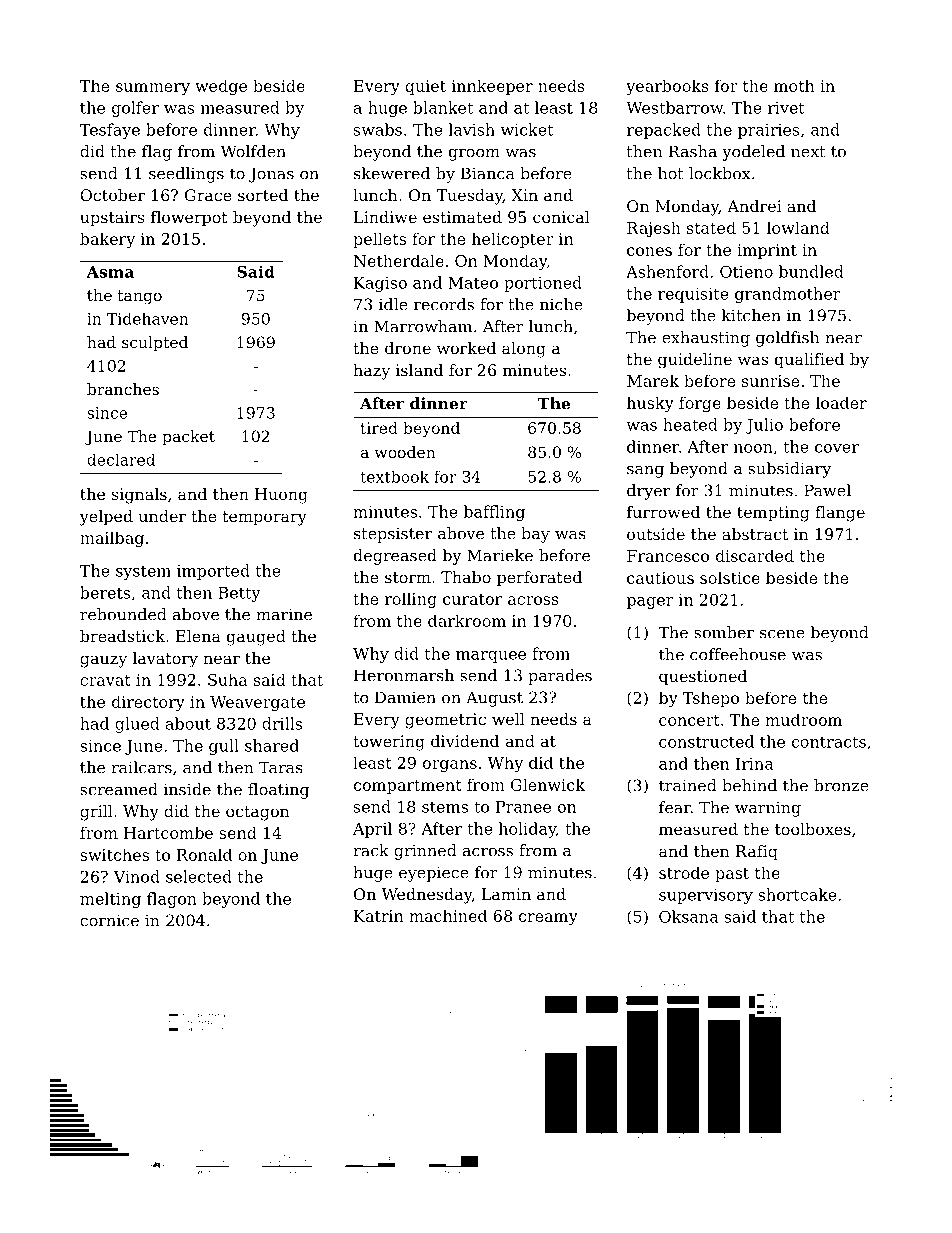 This page has height=1233, width=952. What do you see at coordinates (667, 87) in the page?
I see `yearbooks` at bounding box center [667, 87].
